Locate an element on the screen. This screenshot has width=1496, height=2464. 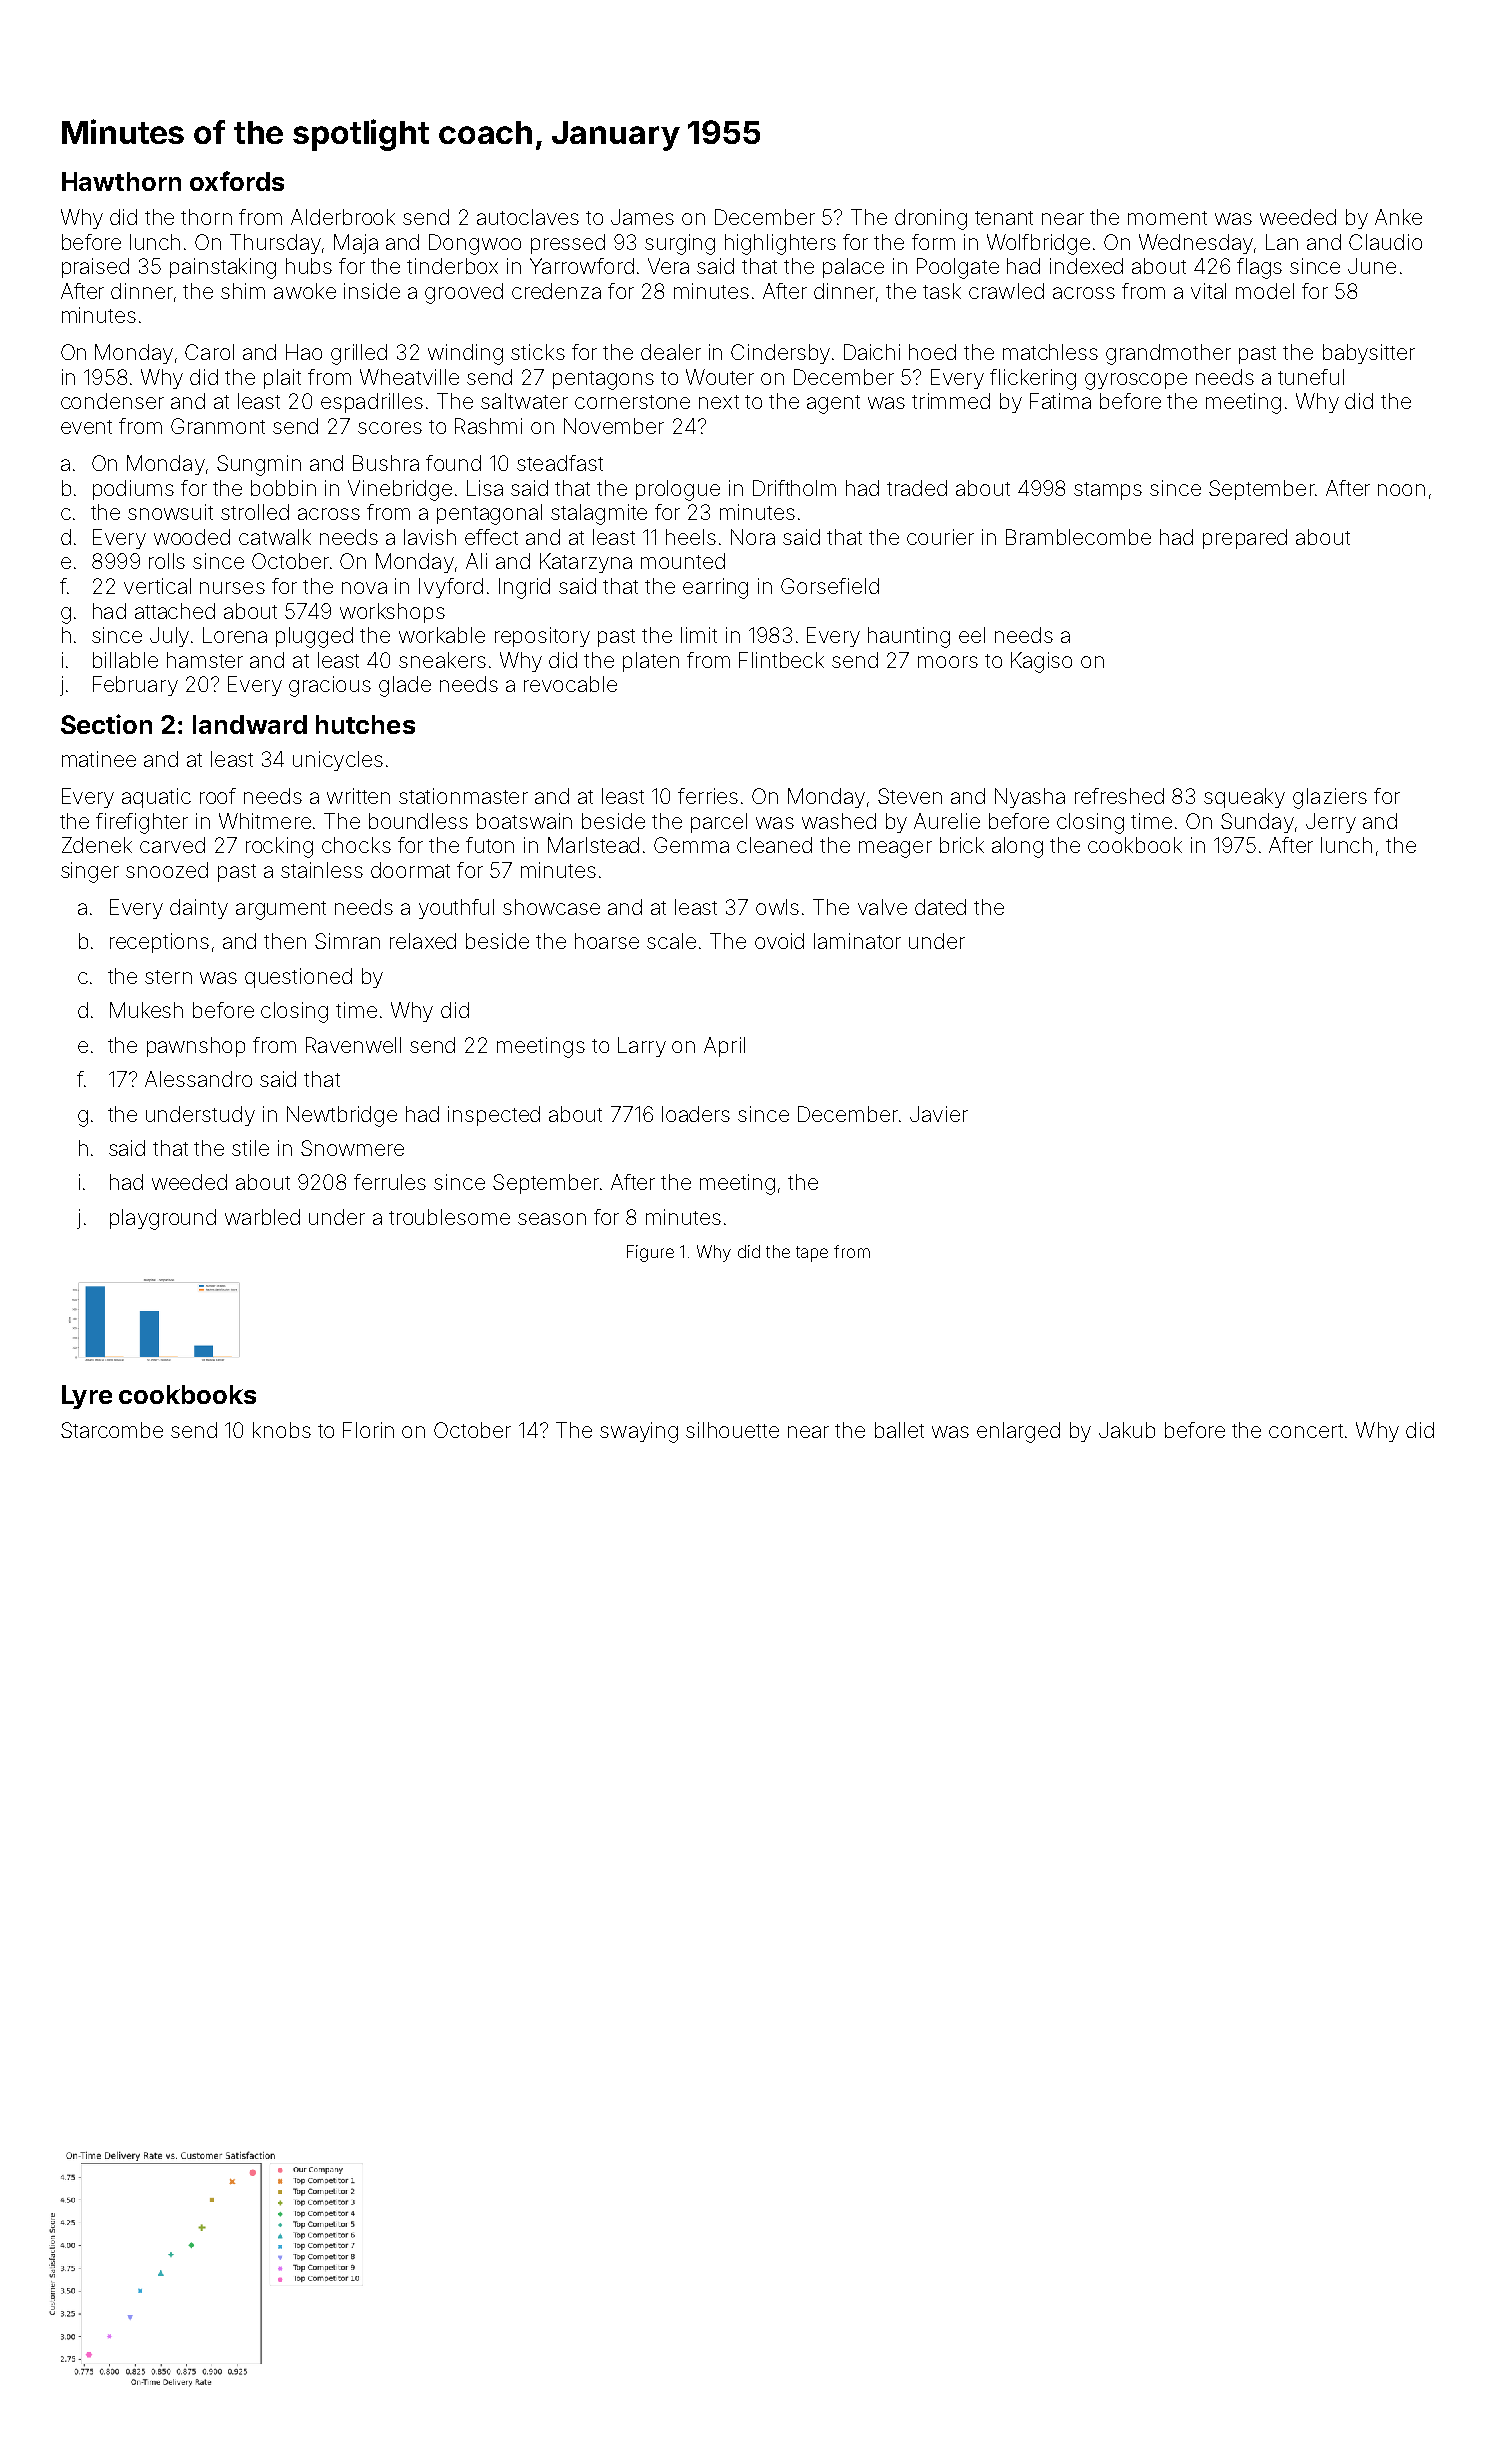
pentagons is located at coordinates (603, 380).
